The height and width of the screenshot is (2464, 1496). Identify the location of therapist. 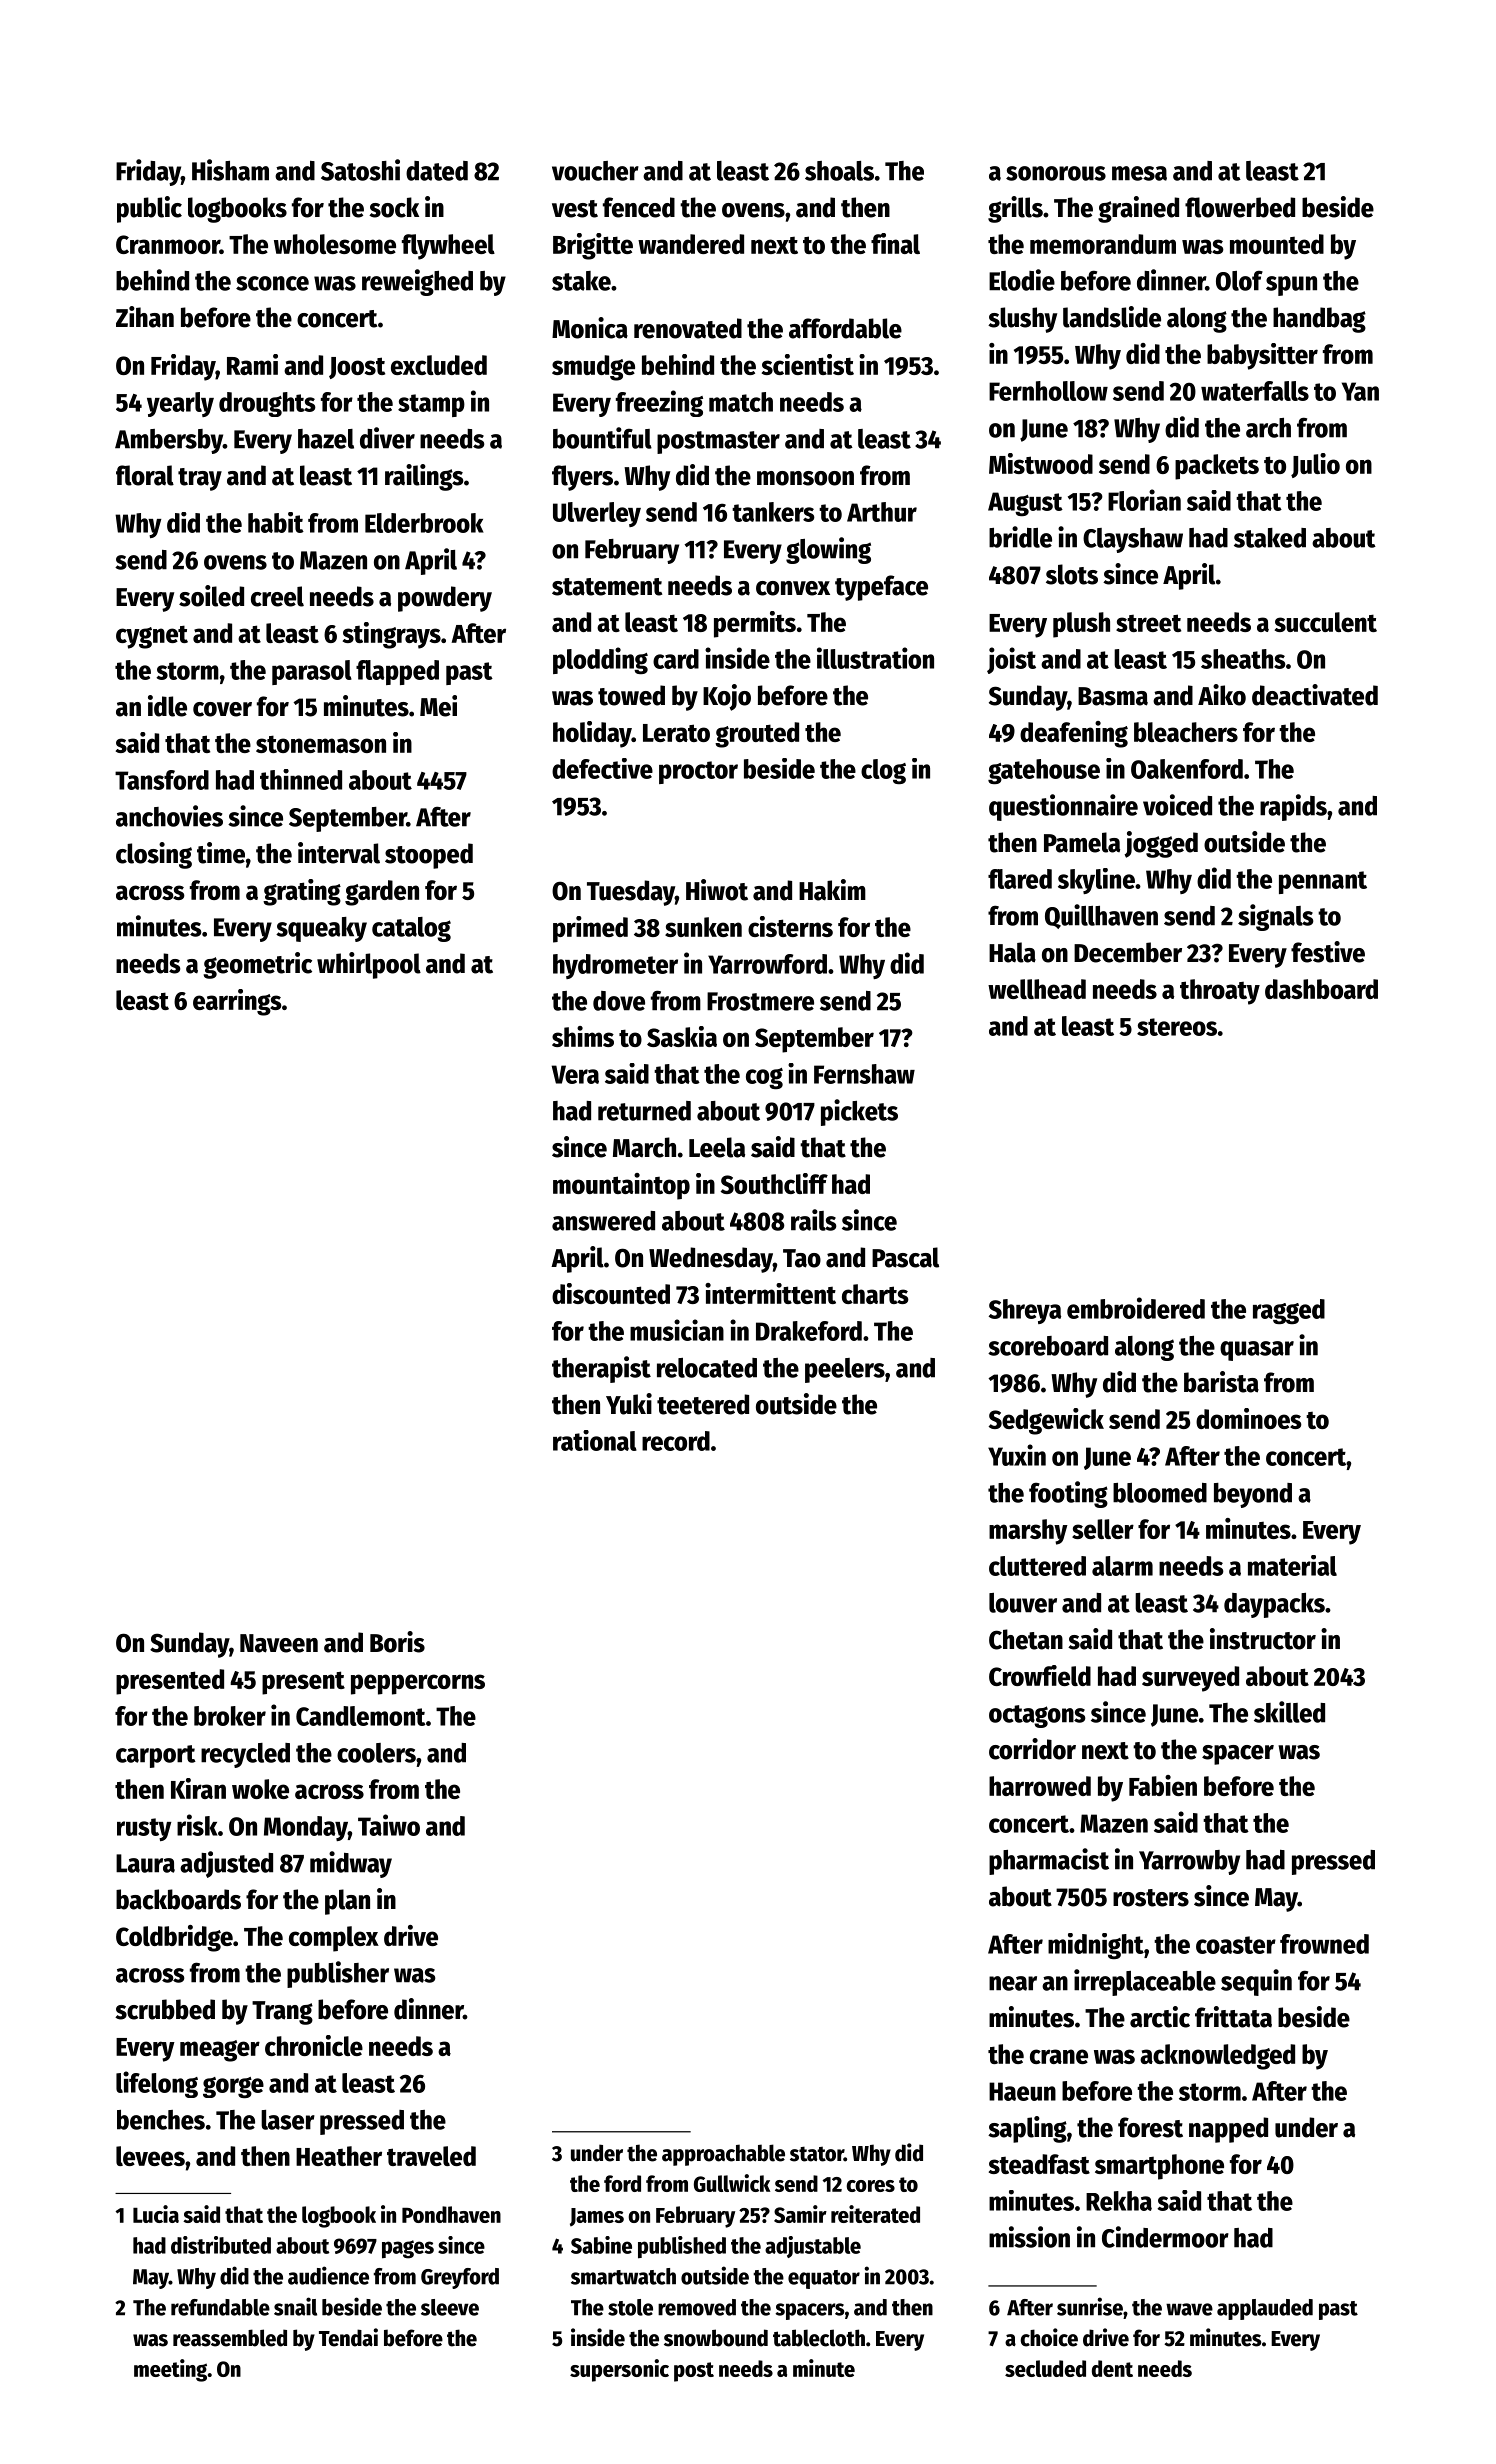
(601, 1369).
